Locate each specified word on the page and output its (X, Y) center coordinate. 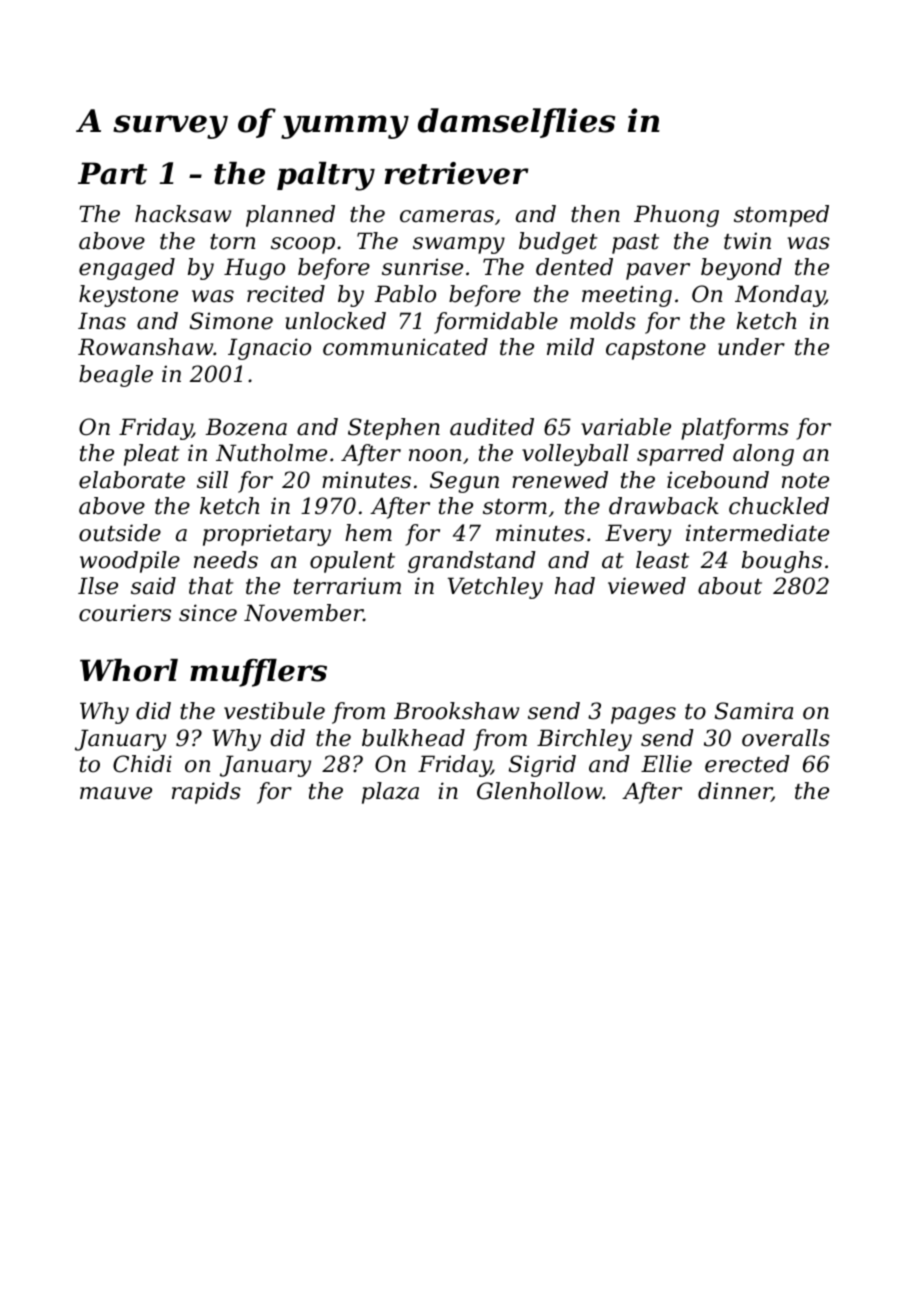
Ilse (98, 586)
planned (290, 216)
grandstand (472, 562)
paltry (326, 176)
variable (626, 427)
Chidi (142, 764)
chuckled (779, 506)
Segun (464, 482)
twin (747, 241)
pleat (152, 455)
